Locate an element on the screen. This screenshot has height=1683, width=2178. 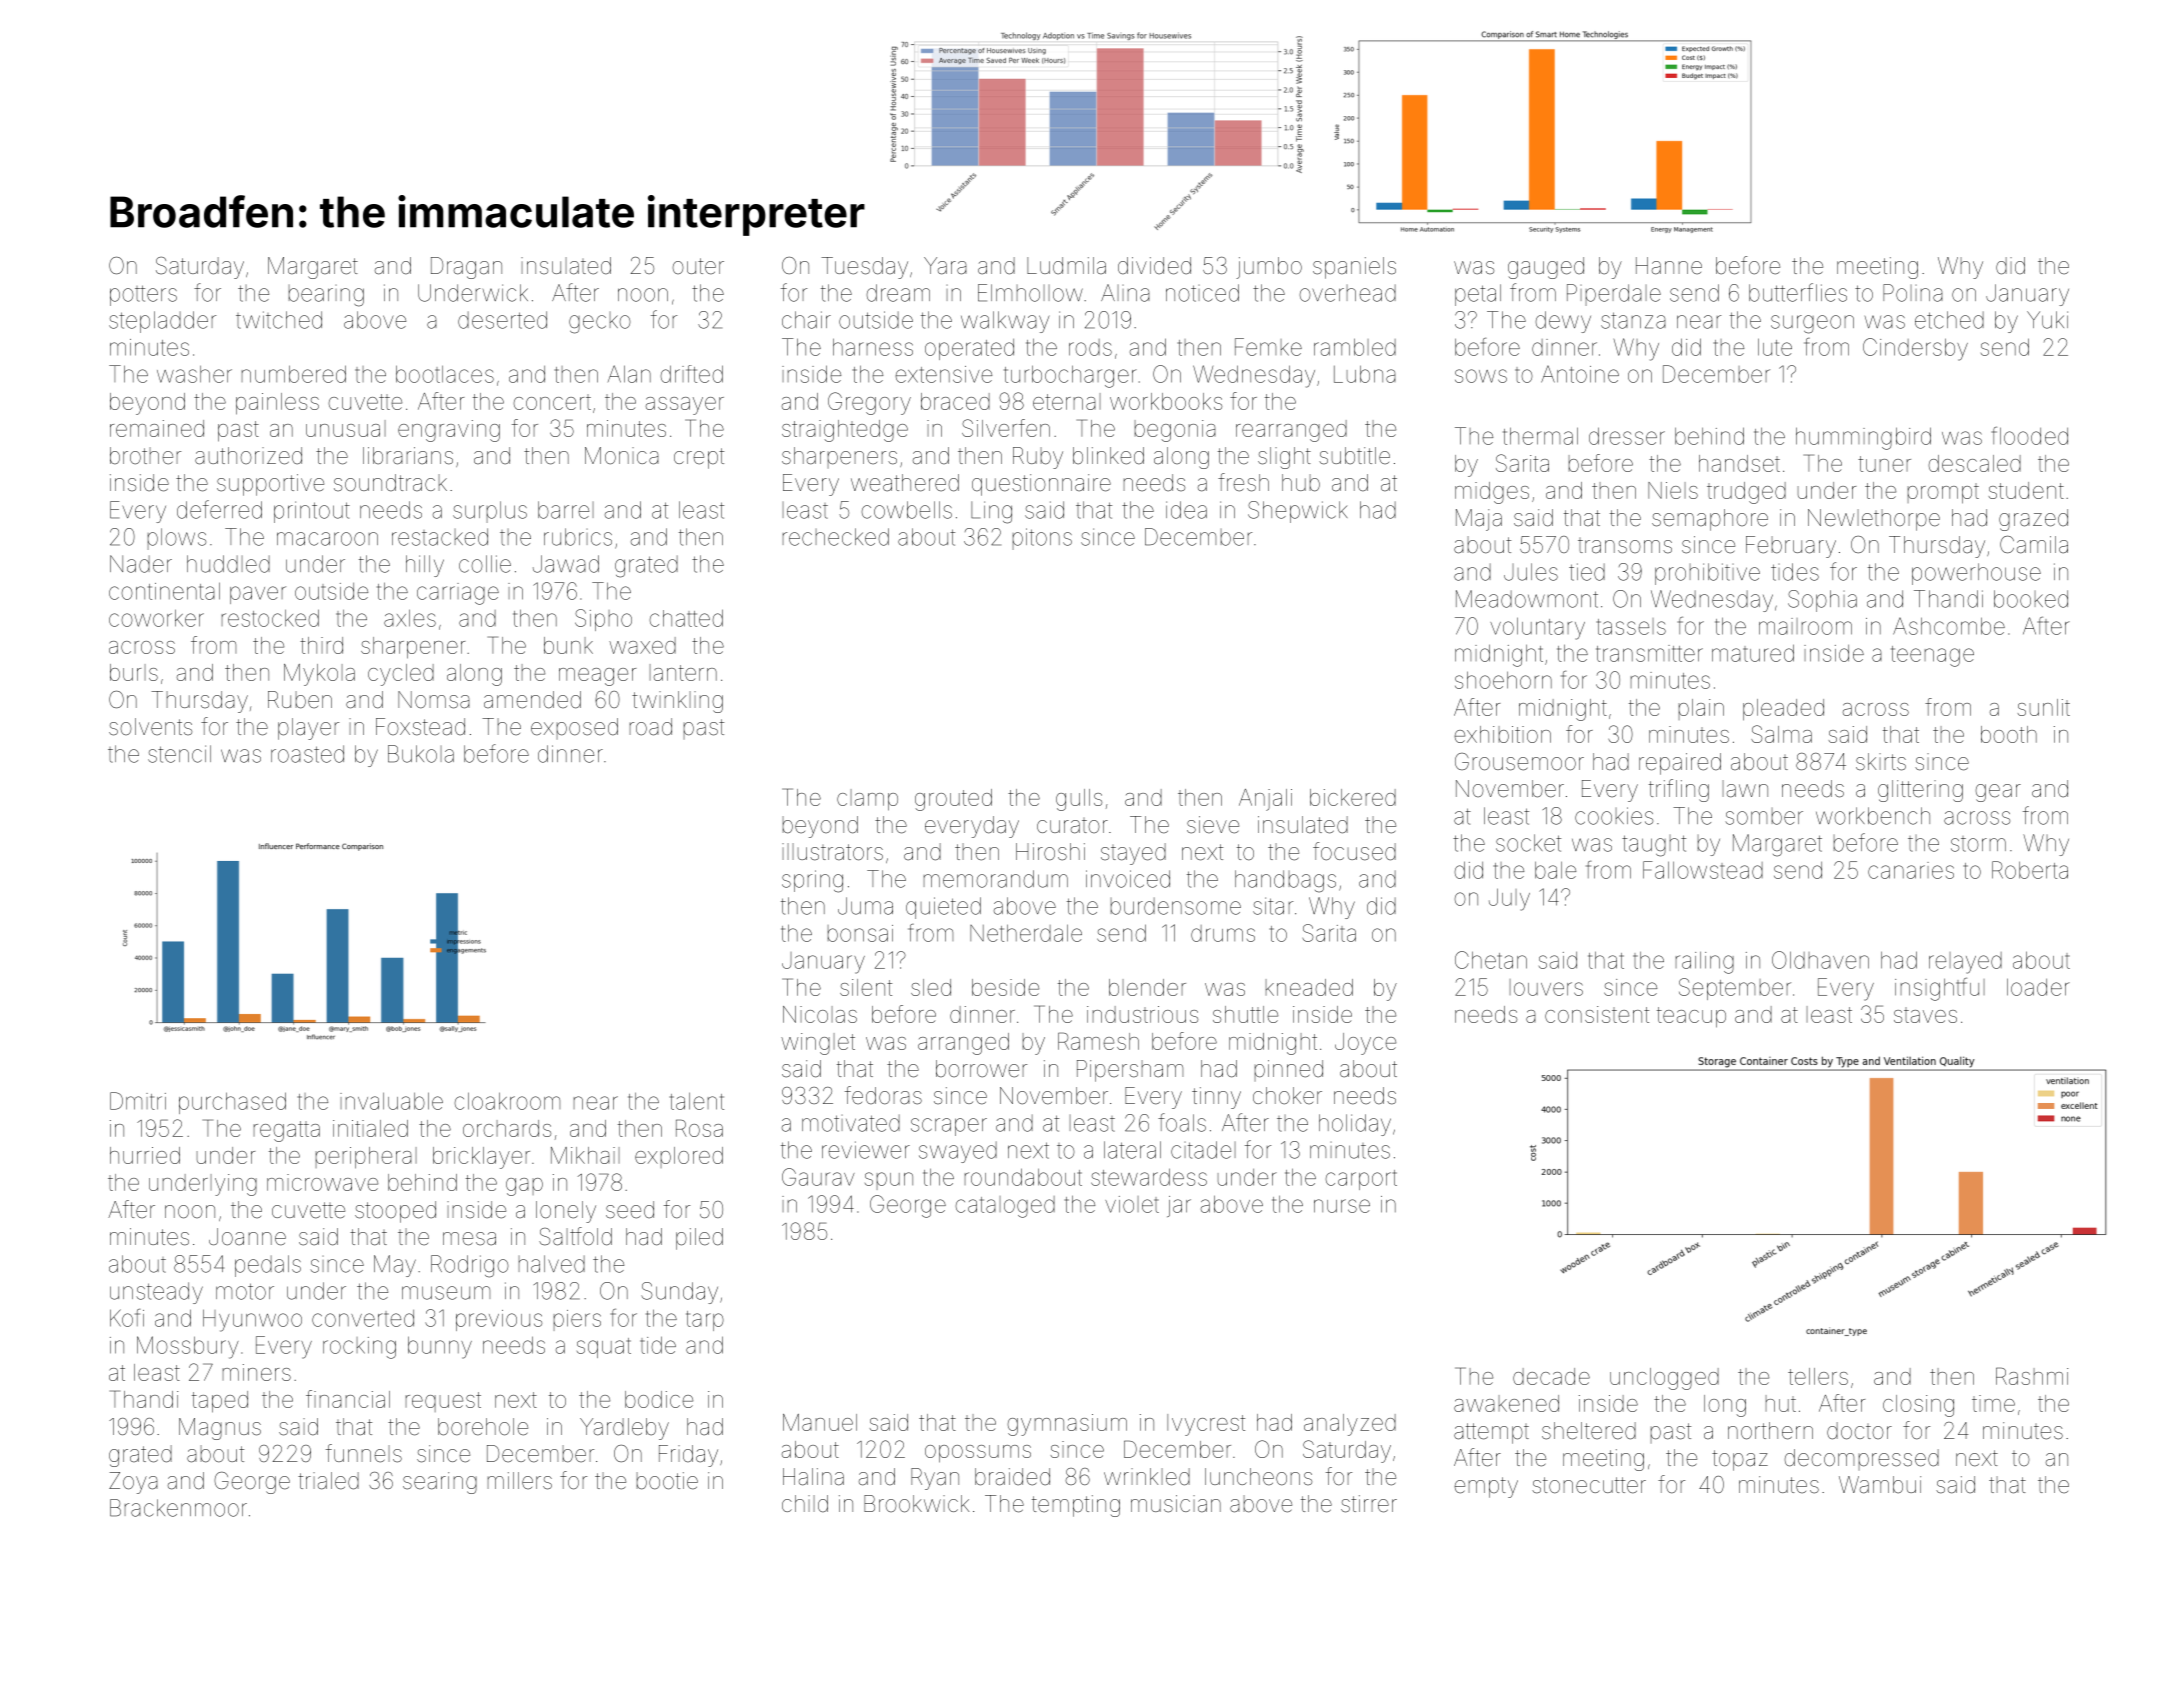
regatta is located at coordinates (287, 1131).
